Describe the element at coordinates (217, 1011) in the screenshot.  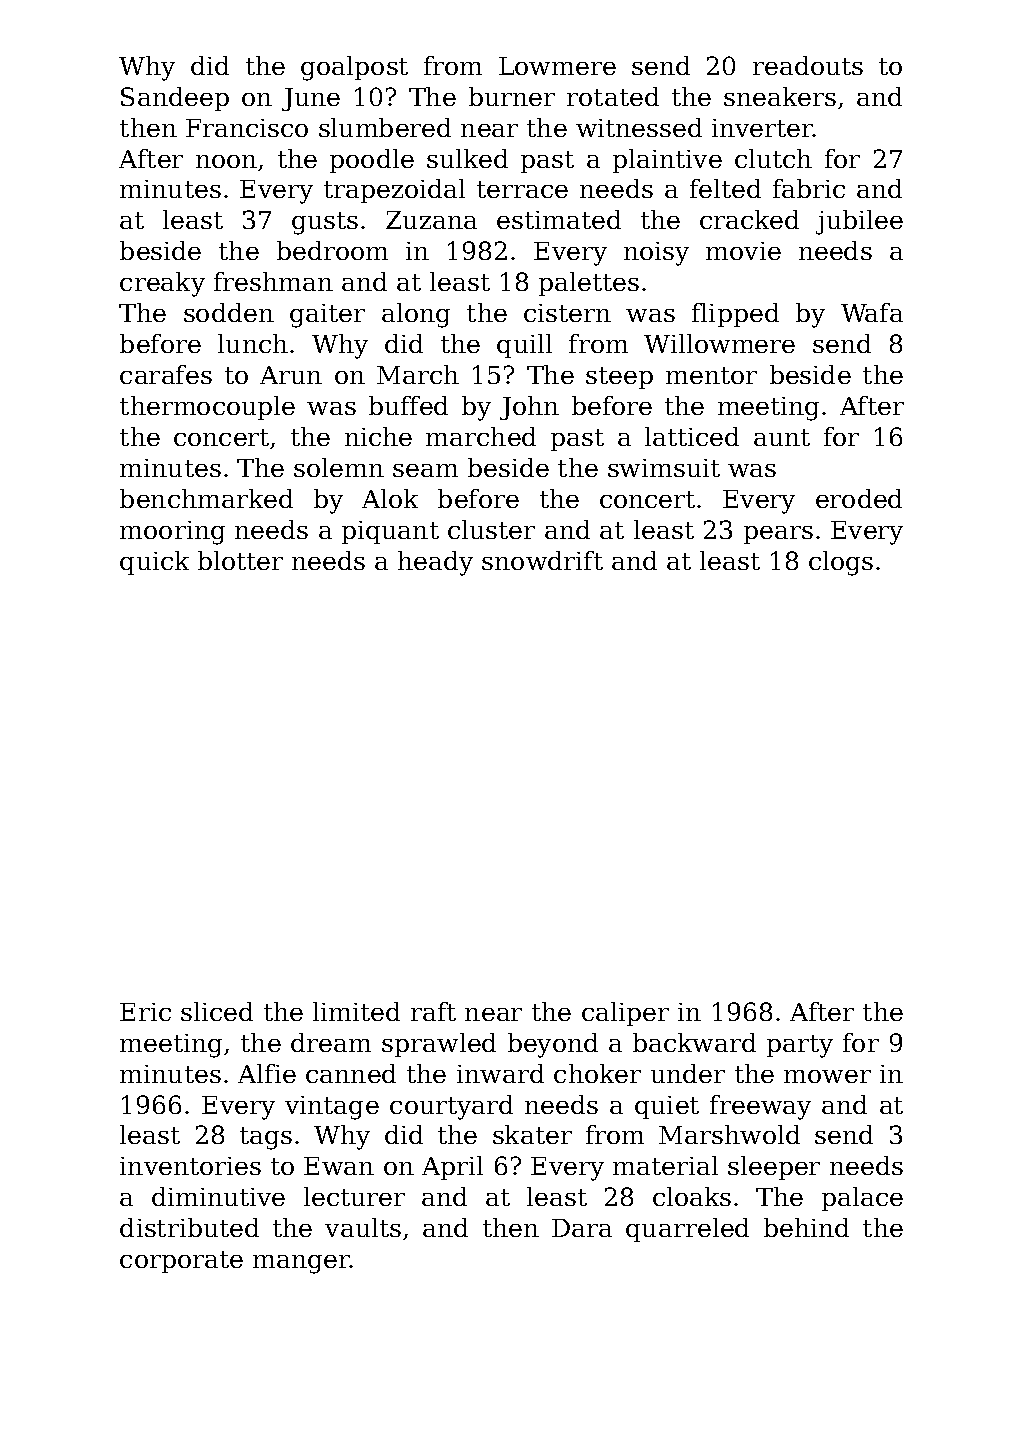
I see `sliced` at that location.
